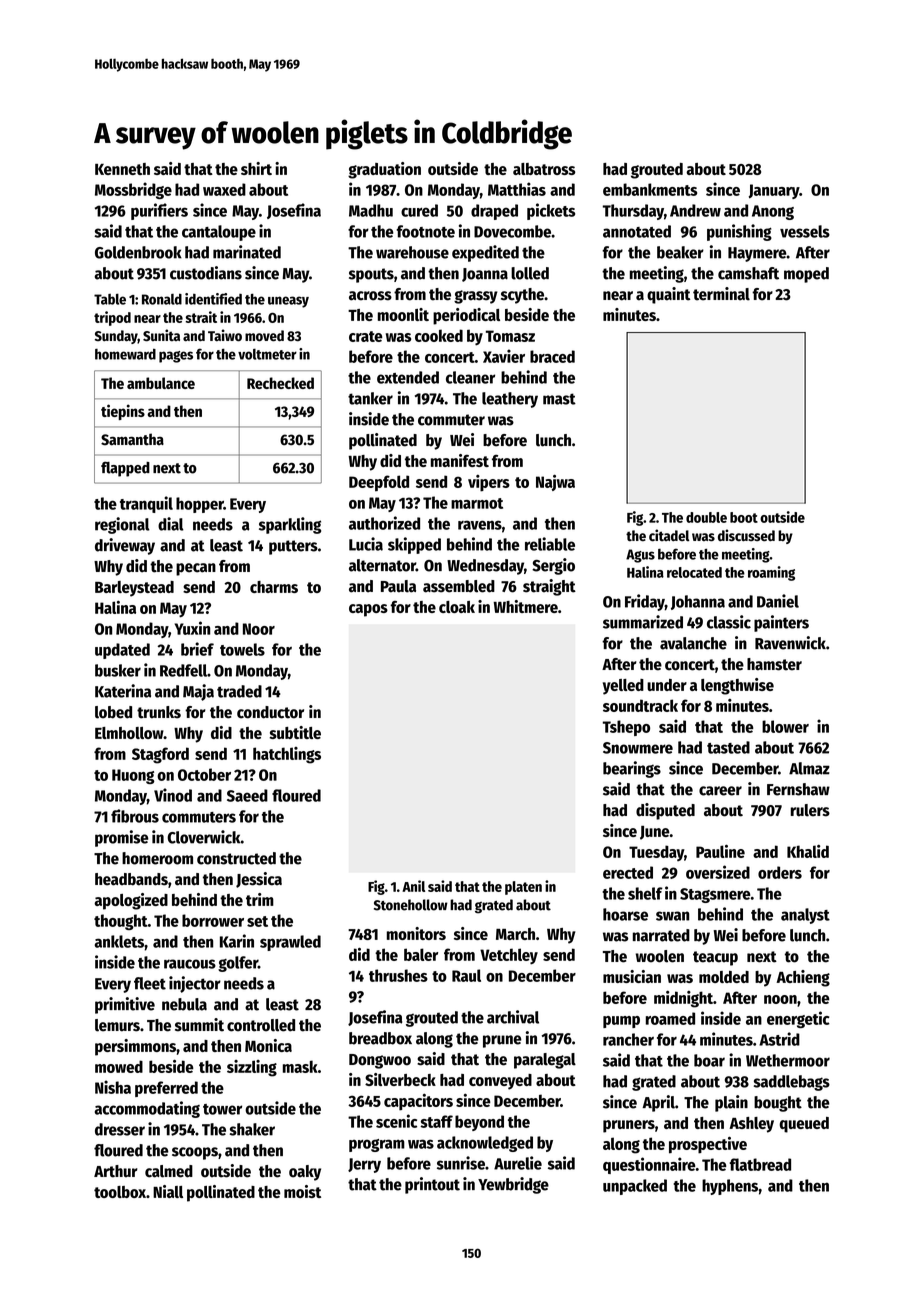 Image resolution: width=924 pixels, height=1308 pixels. What do you see at coordinates (459, 586) in the screenshot?
I see `assembled` at bounding box center [459, 586].
